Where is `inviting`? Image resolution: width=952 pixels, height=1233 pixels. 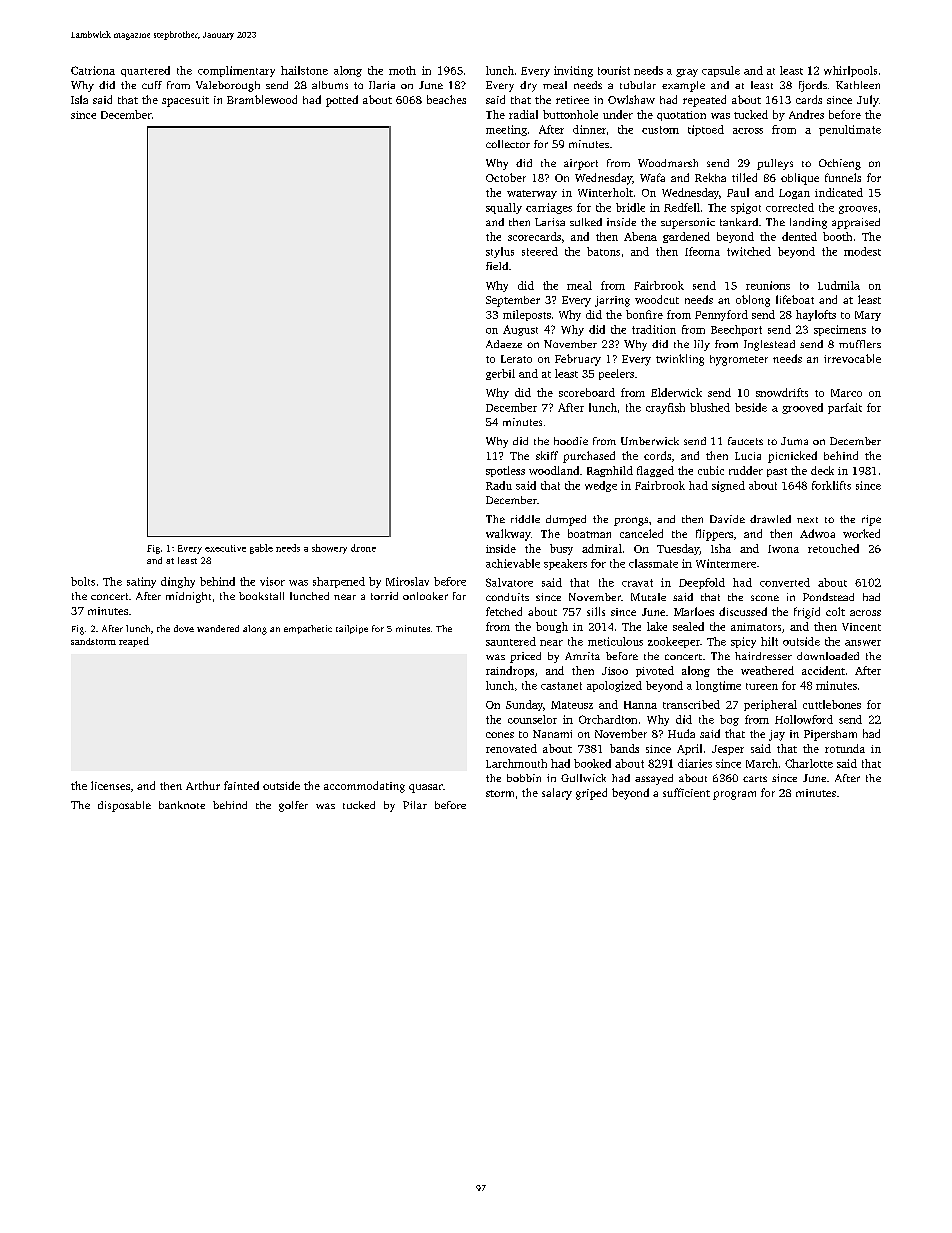 inviting is located at coordinates (573, 71).
